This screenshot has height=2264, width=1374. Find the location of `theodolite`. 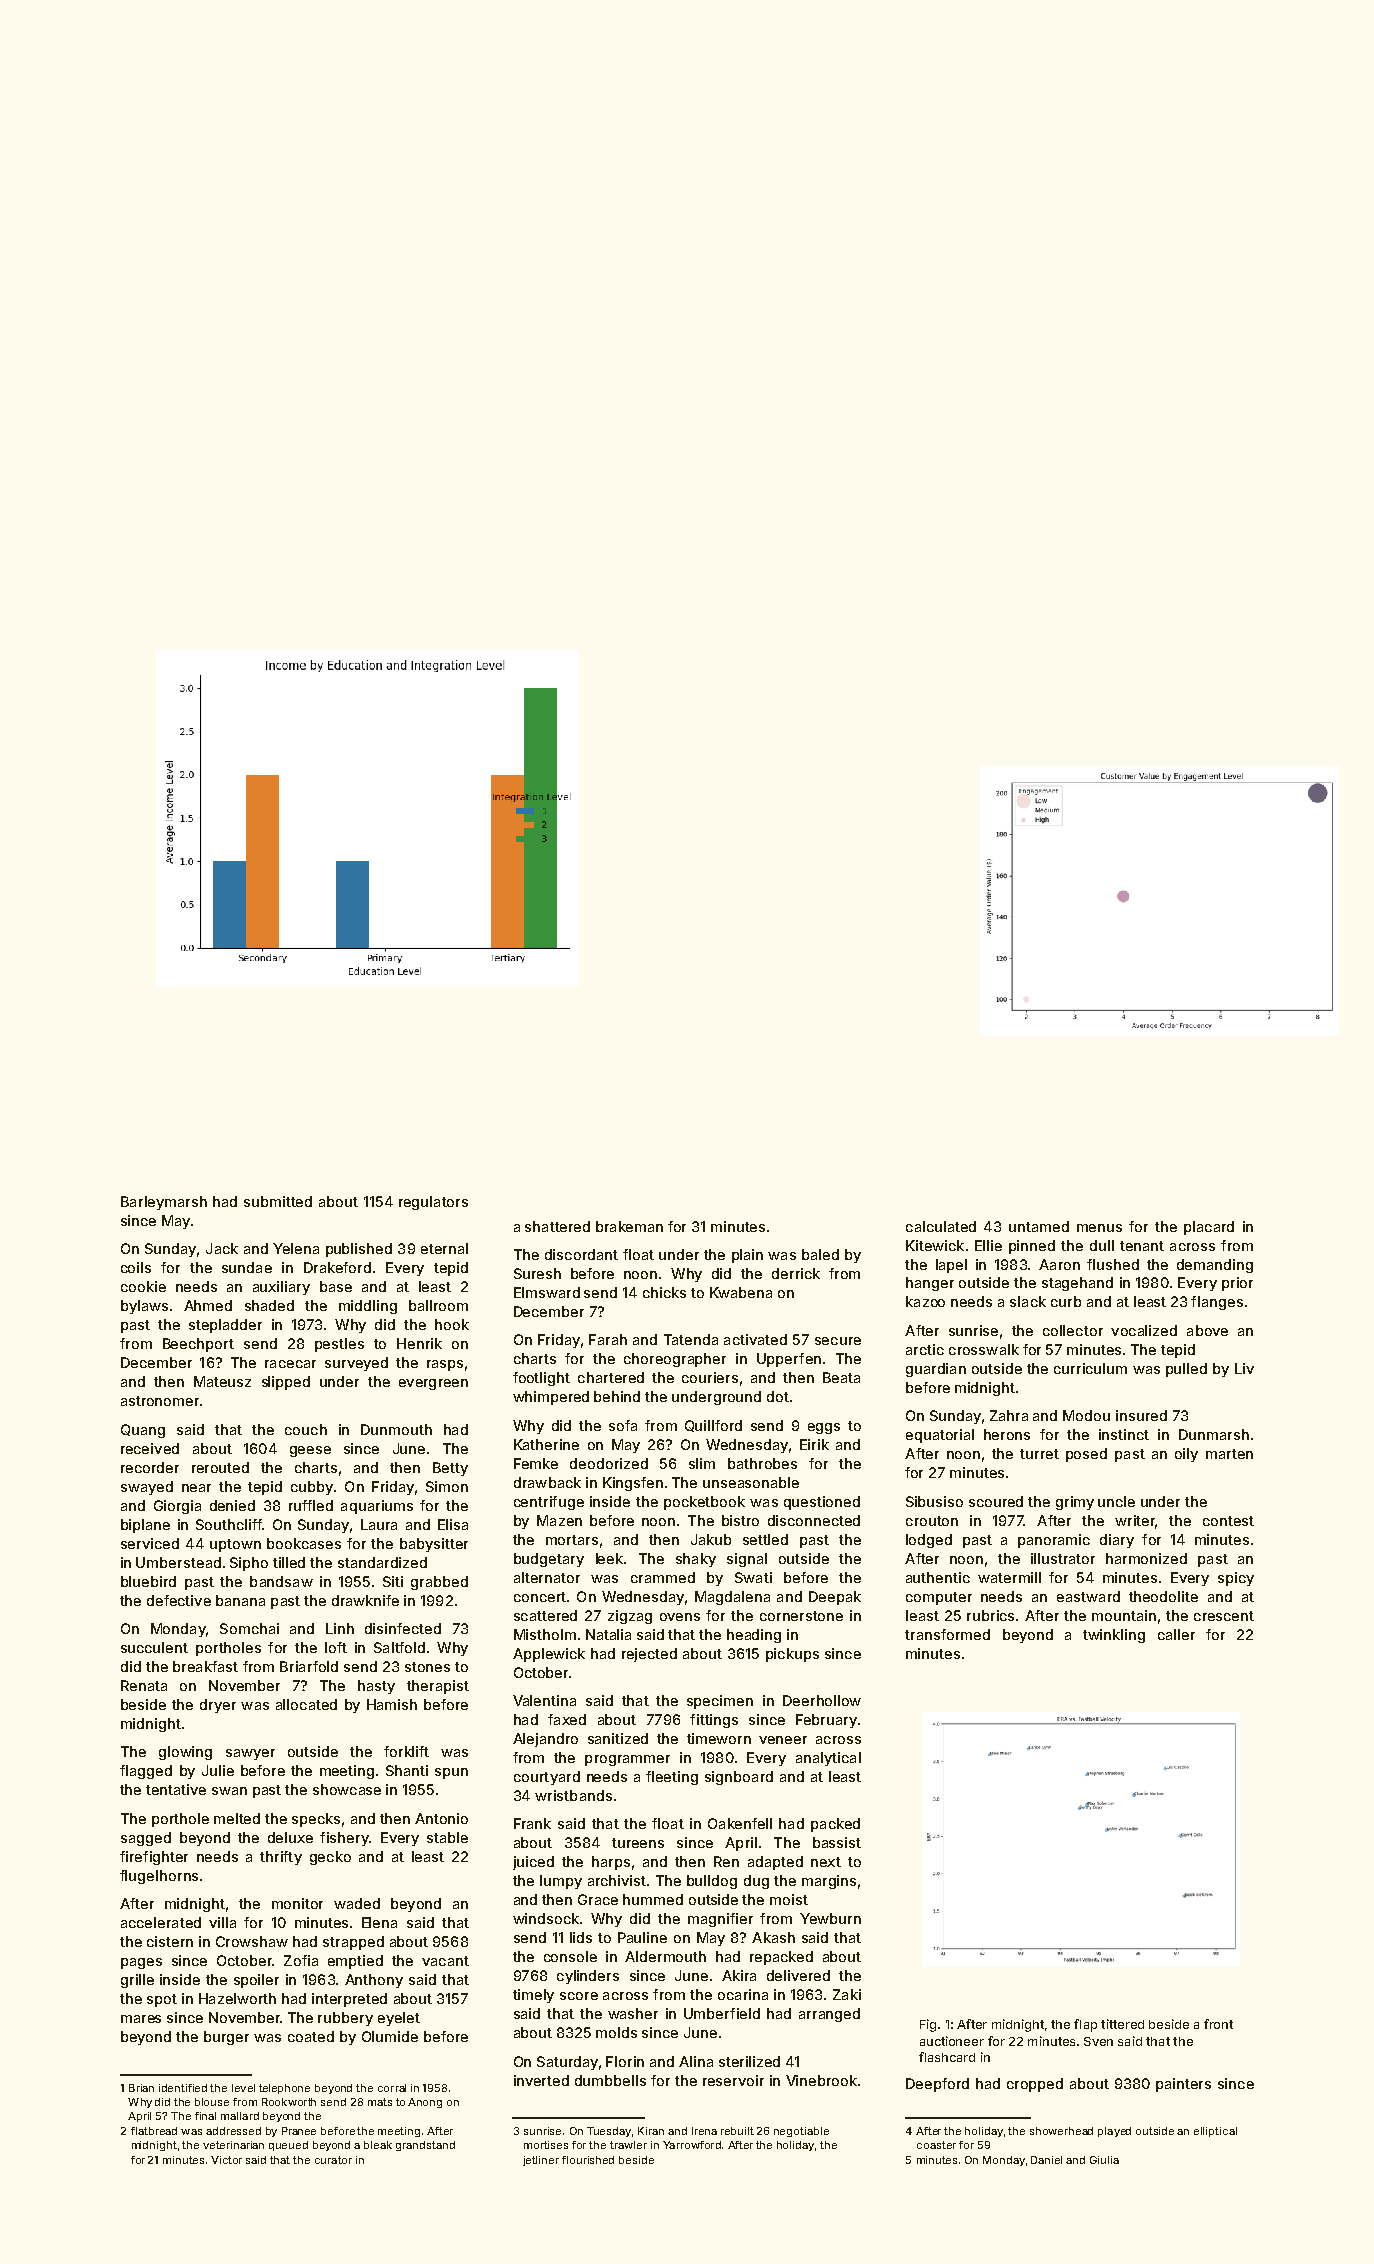

theodolite is located at coordinates (1163, 1596).
